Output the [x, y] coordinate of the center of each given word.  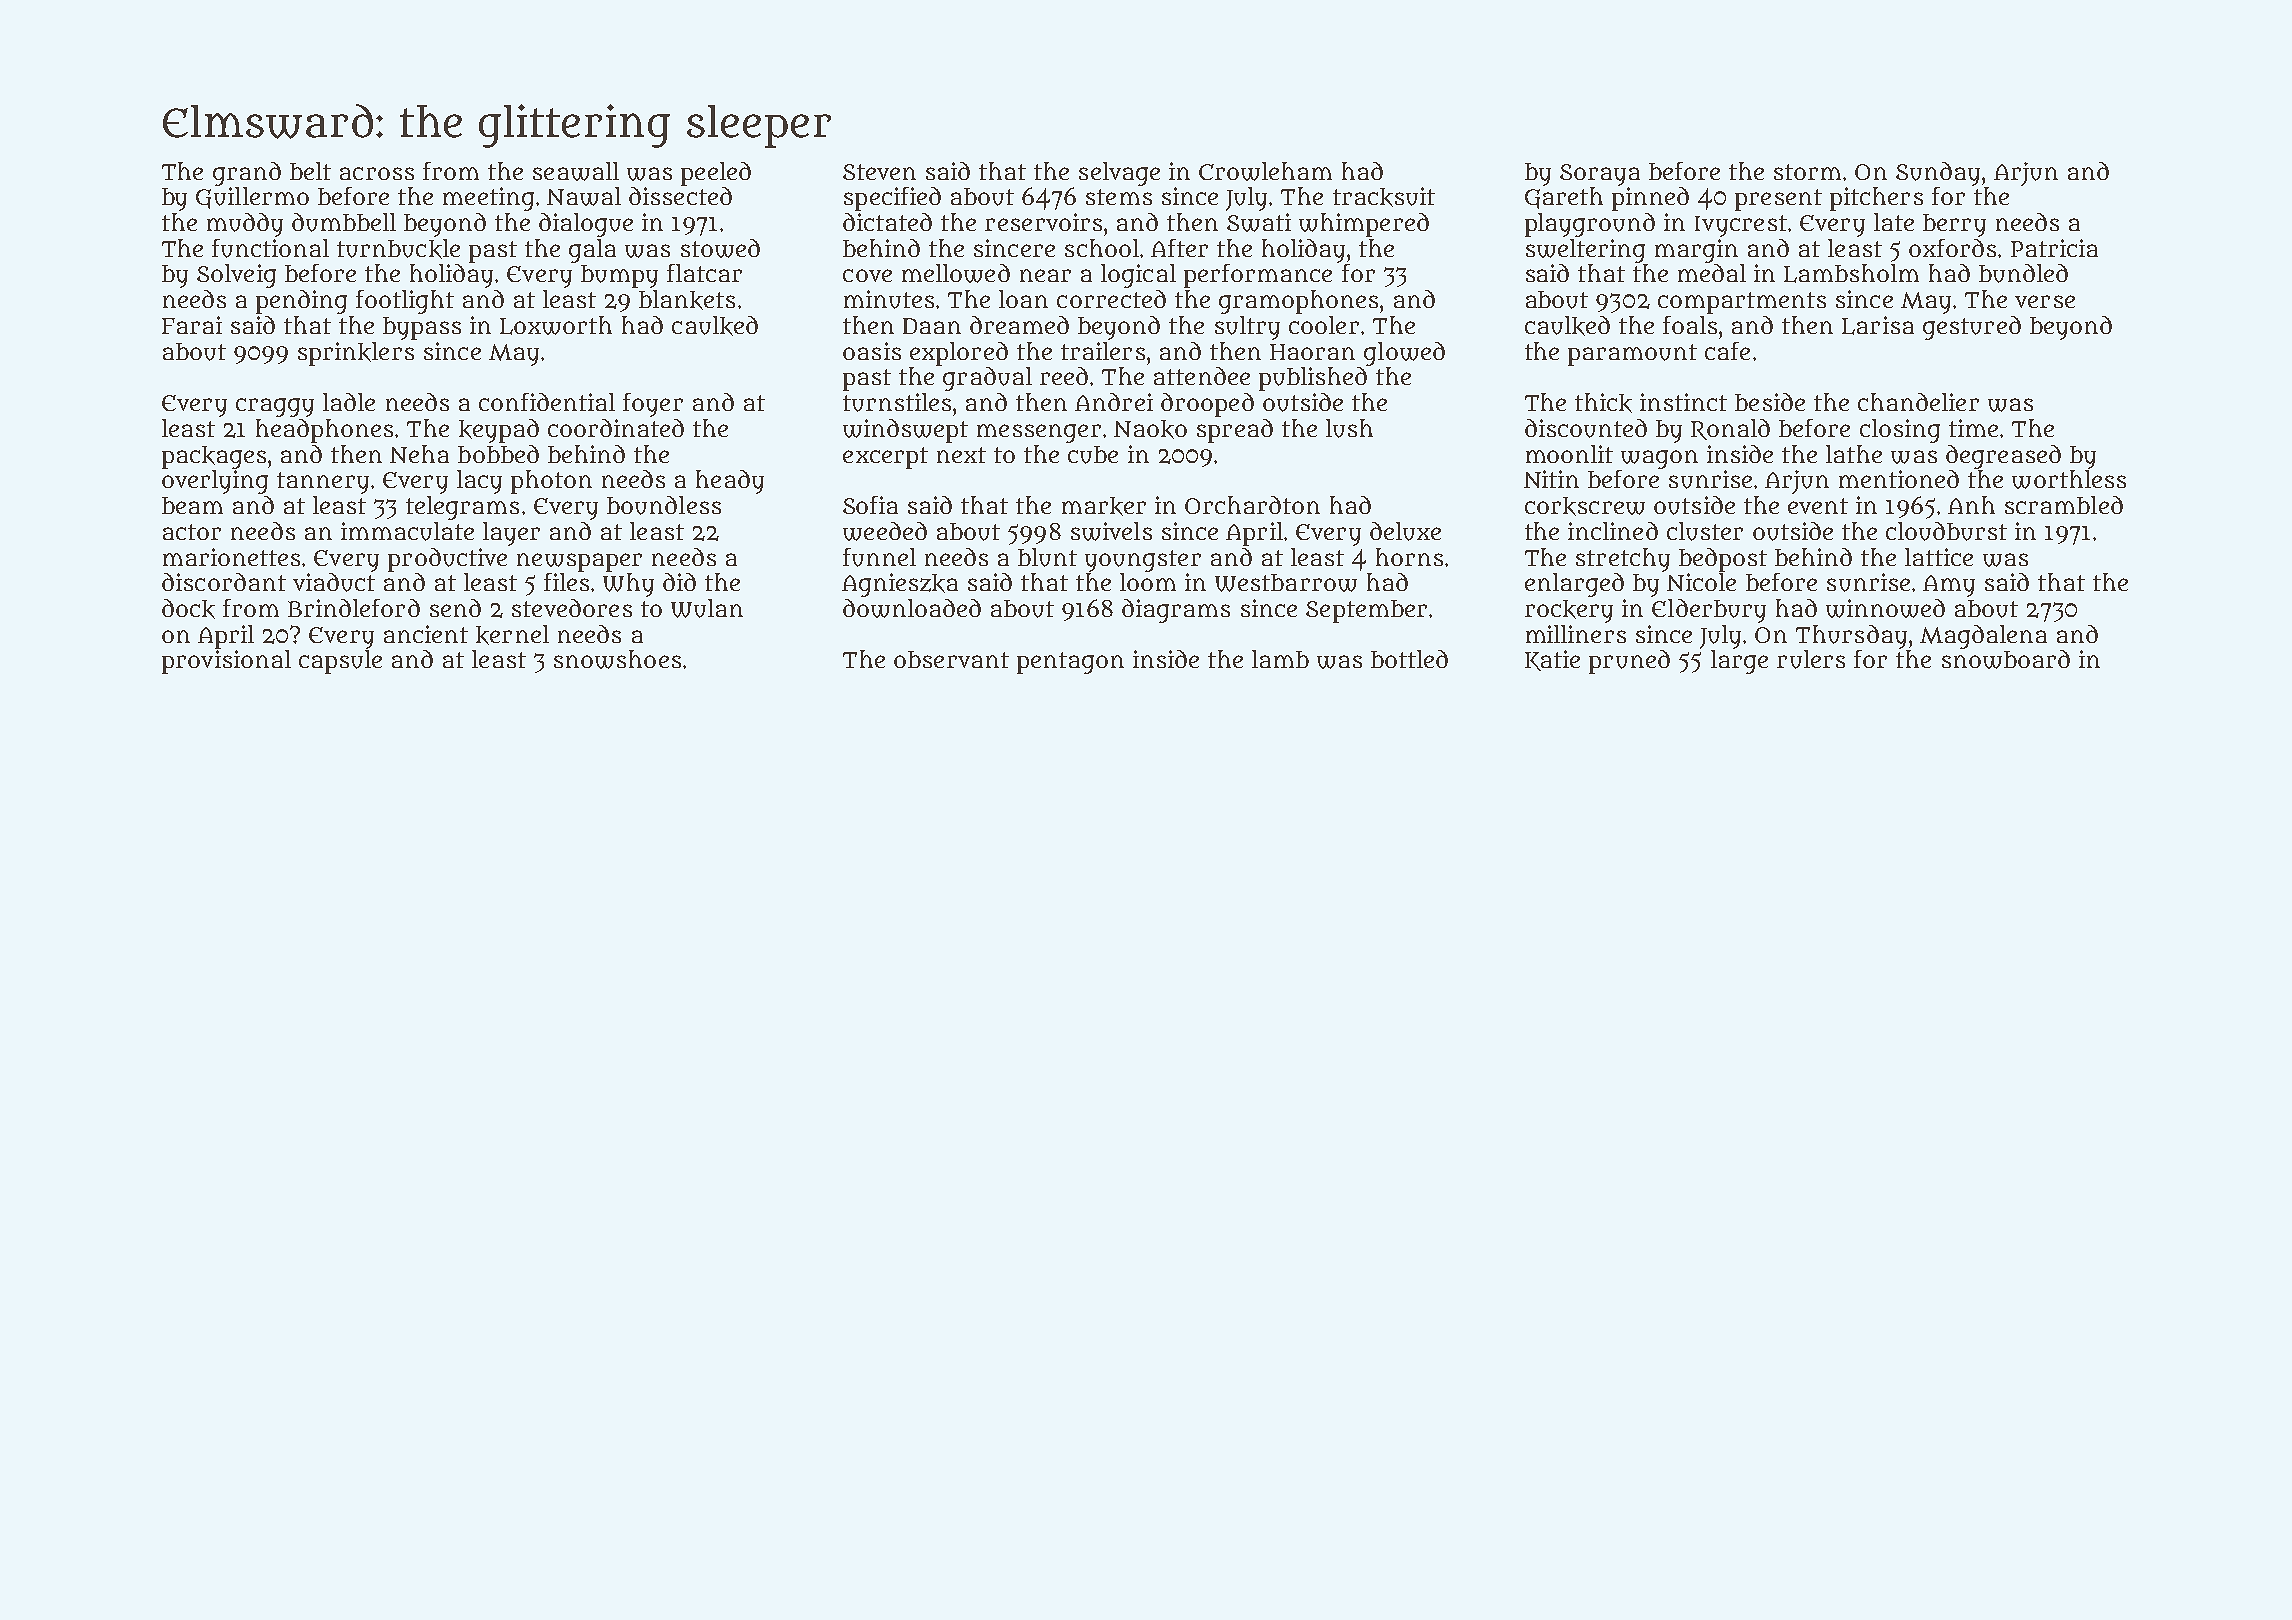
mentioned [1899, 479]
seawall [576, 171]
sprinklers [356, 354]
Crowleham [1265, 171]
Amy [1949, 586]
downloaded [912, 608]
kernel [512, 635]
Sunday [1938, 174]
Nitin [1551, 479]
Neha [419, 454]
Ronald [1730, 429]
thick [1603, 403]
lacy [479, 482]
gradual [987, 379]
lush [1349, 428]
